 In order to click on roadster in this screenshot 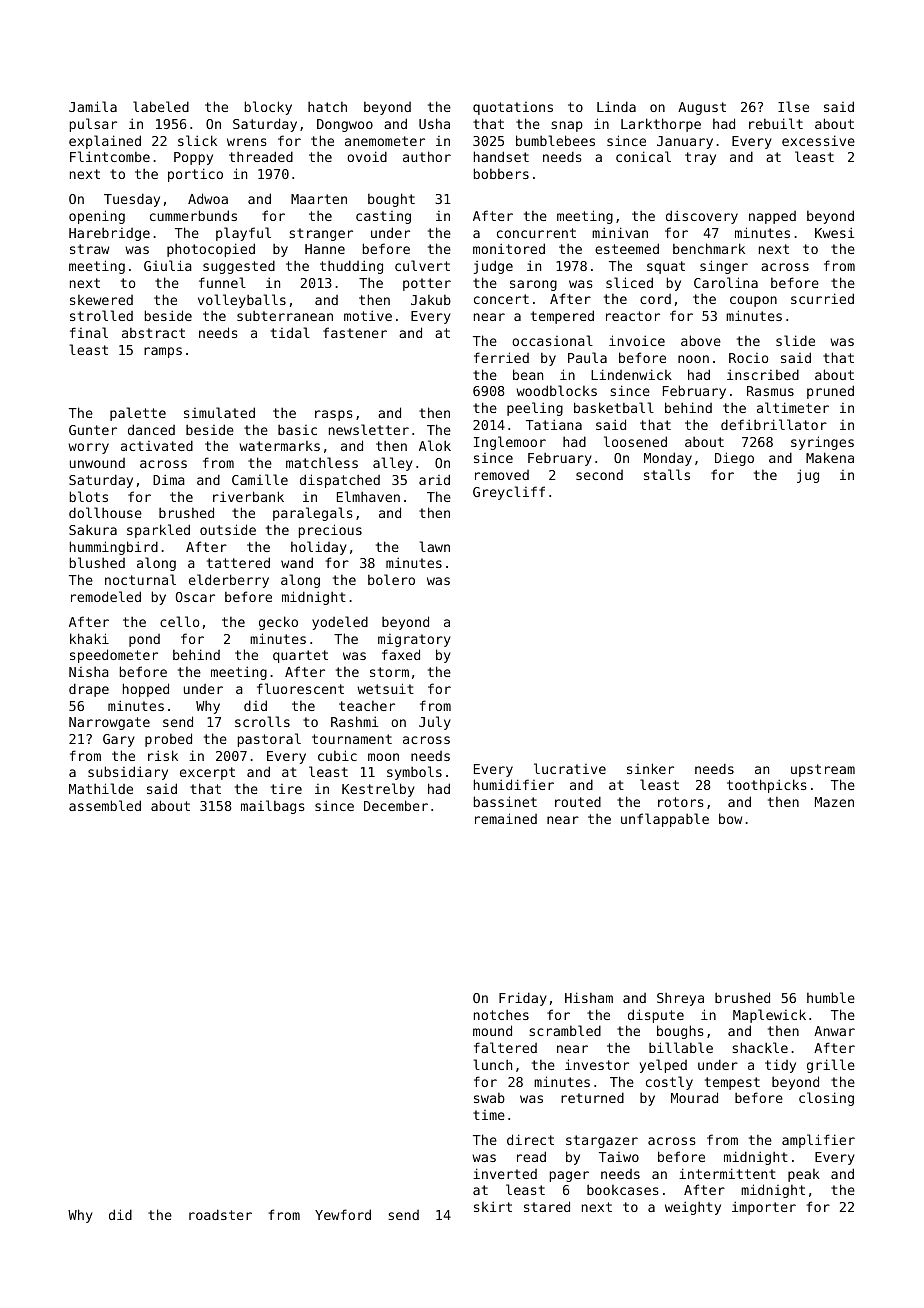, I will do `click(220, 1214)`.
